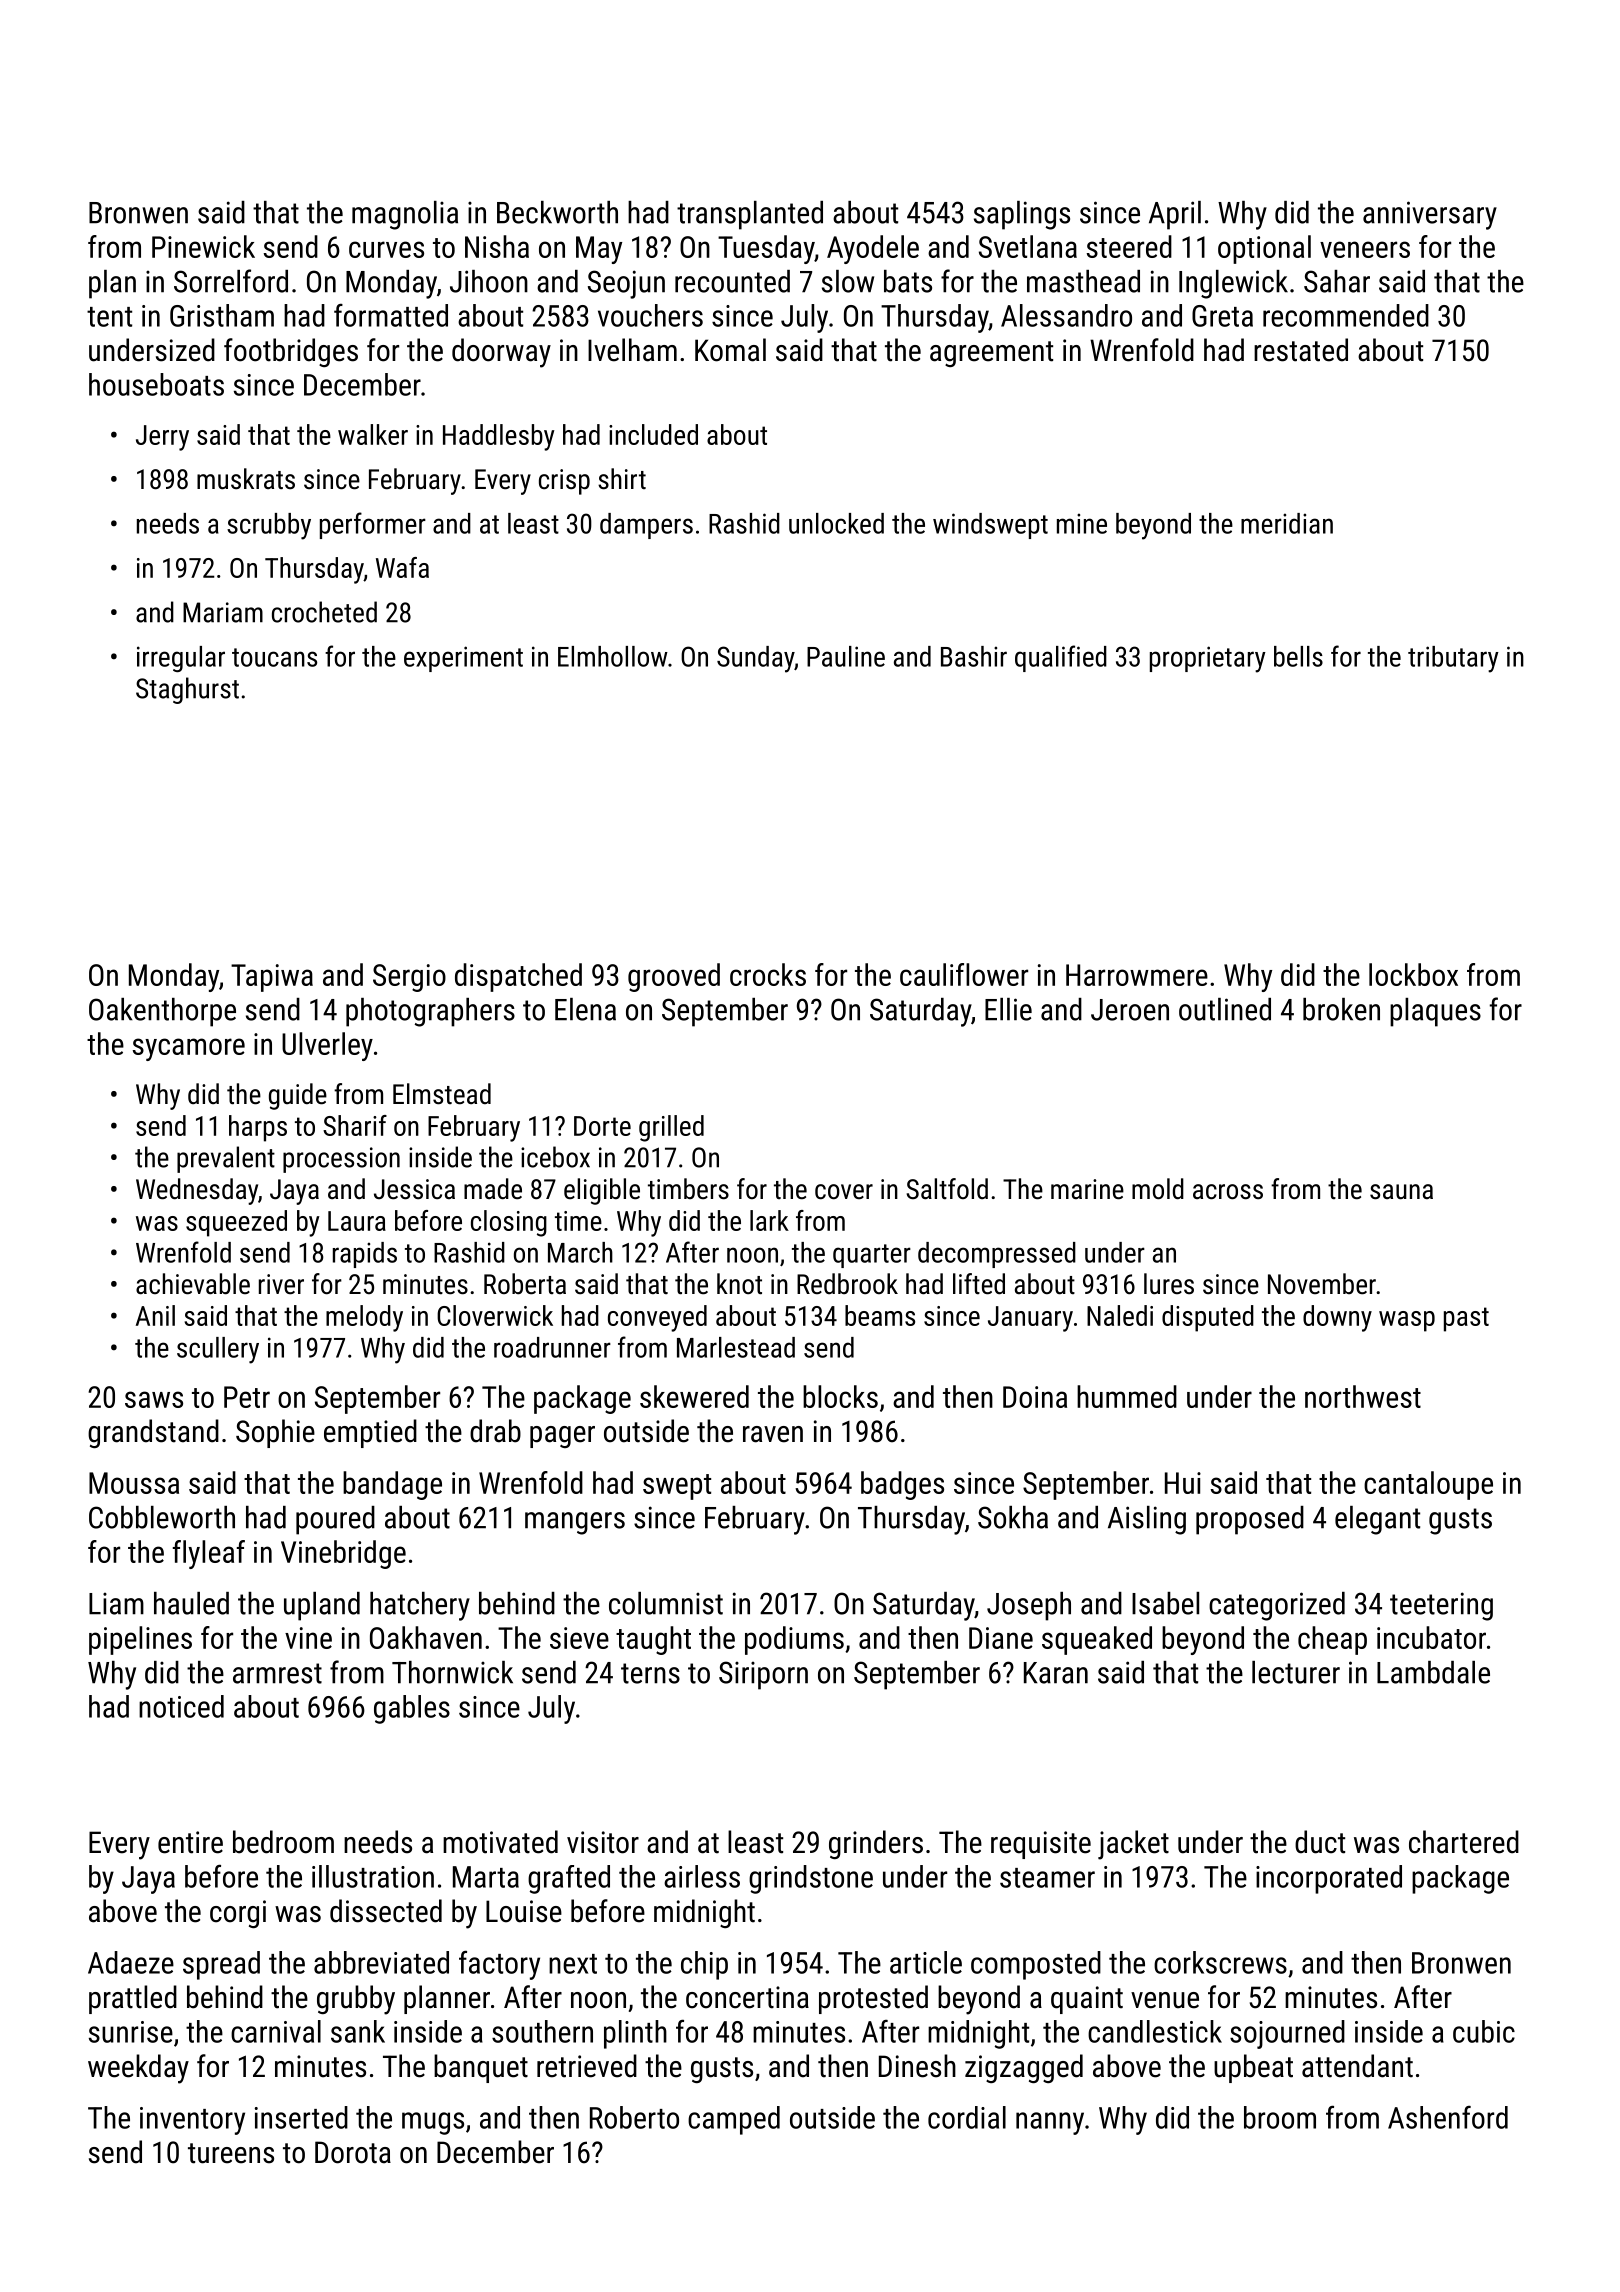 The width and height of the document is (1620, 2292). I want to click on tureens, so click(231, 2153).
